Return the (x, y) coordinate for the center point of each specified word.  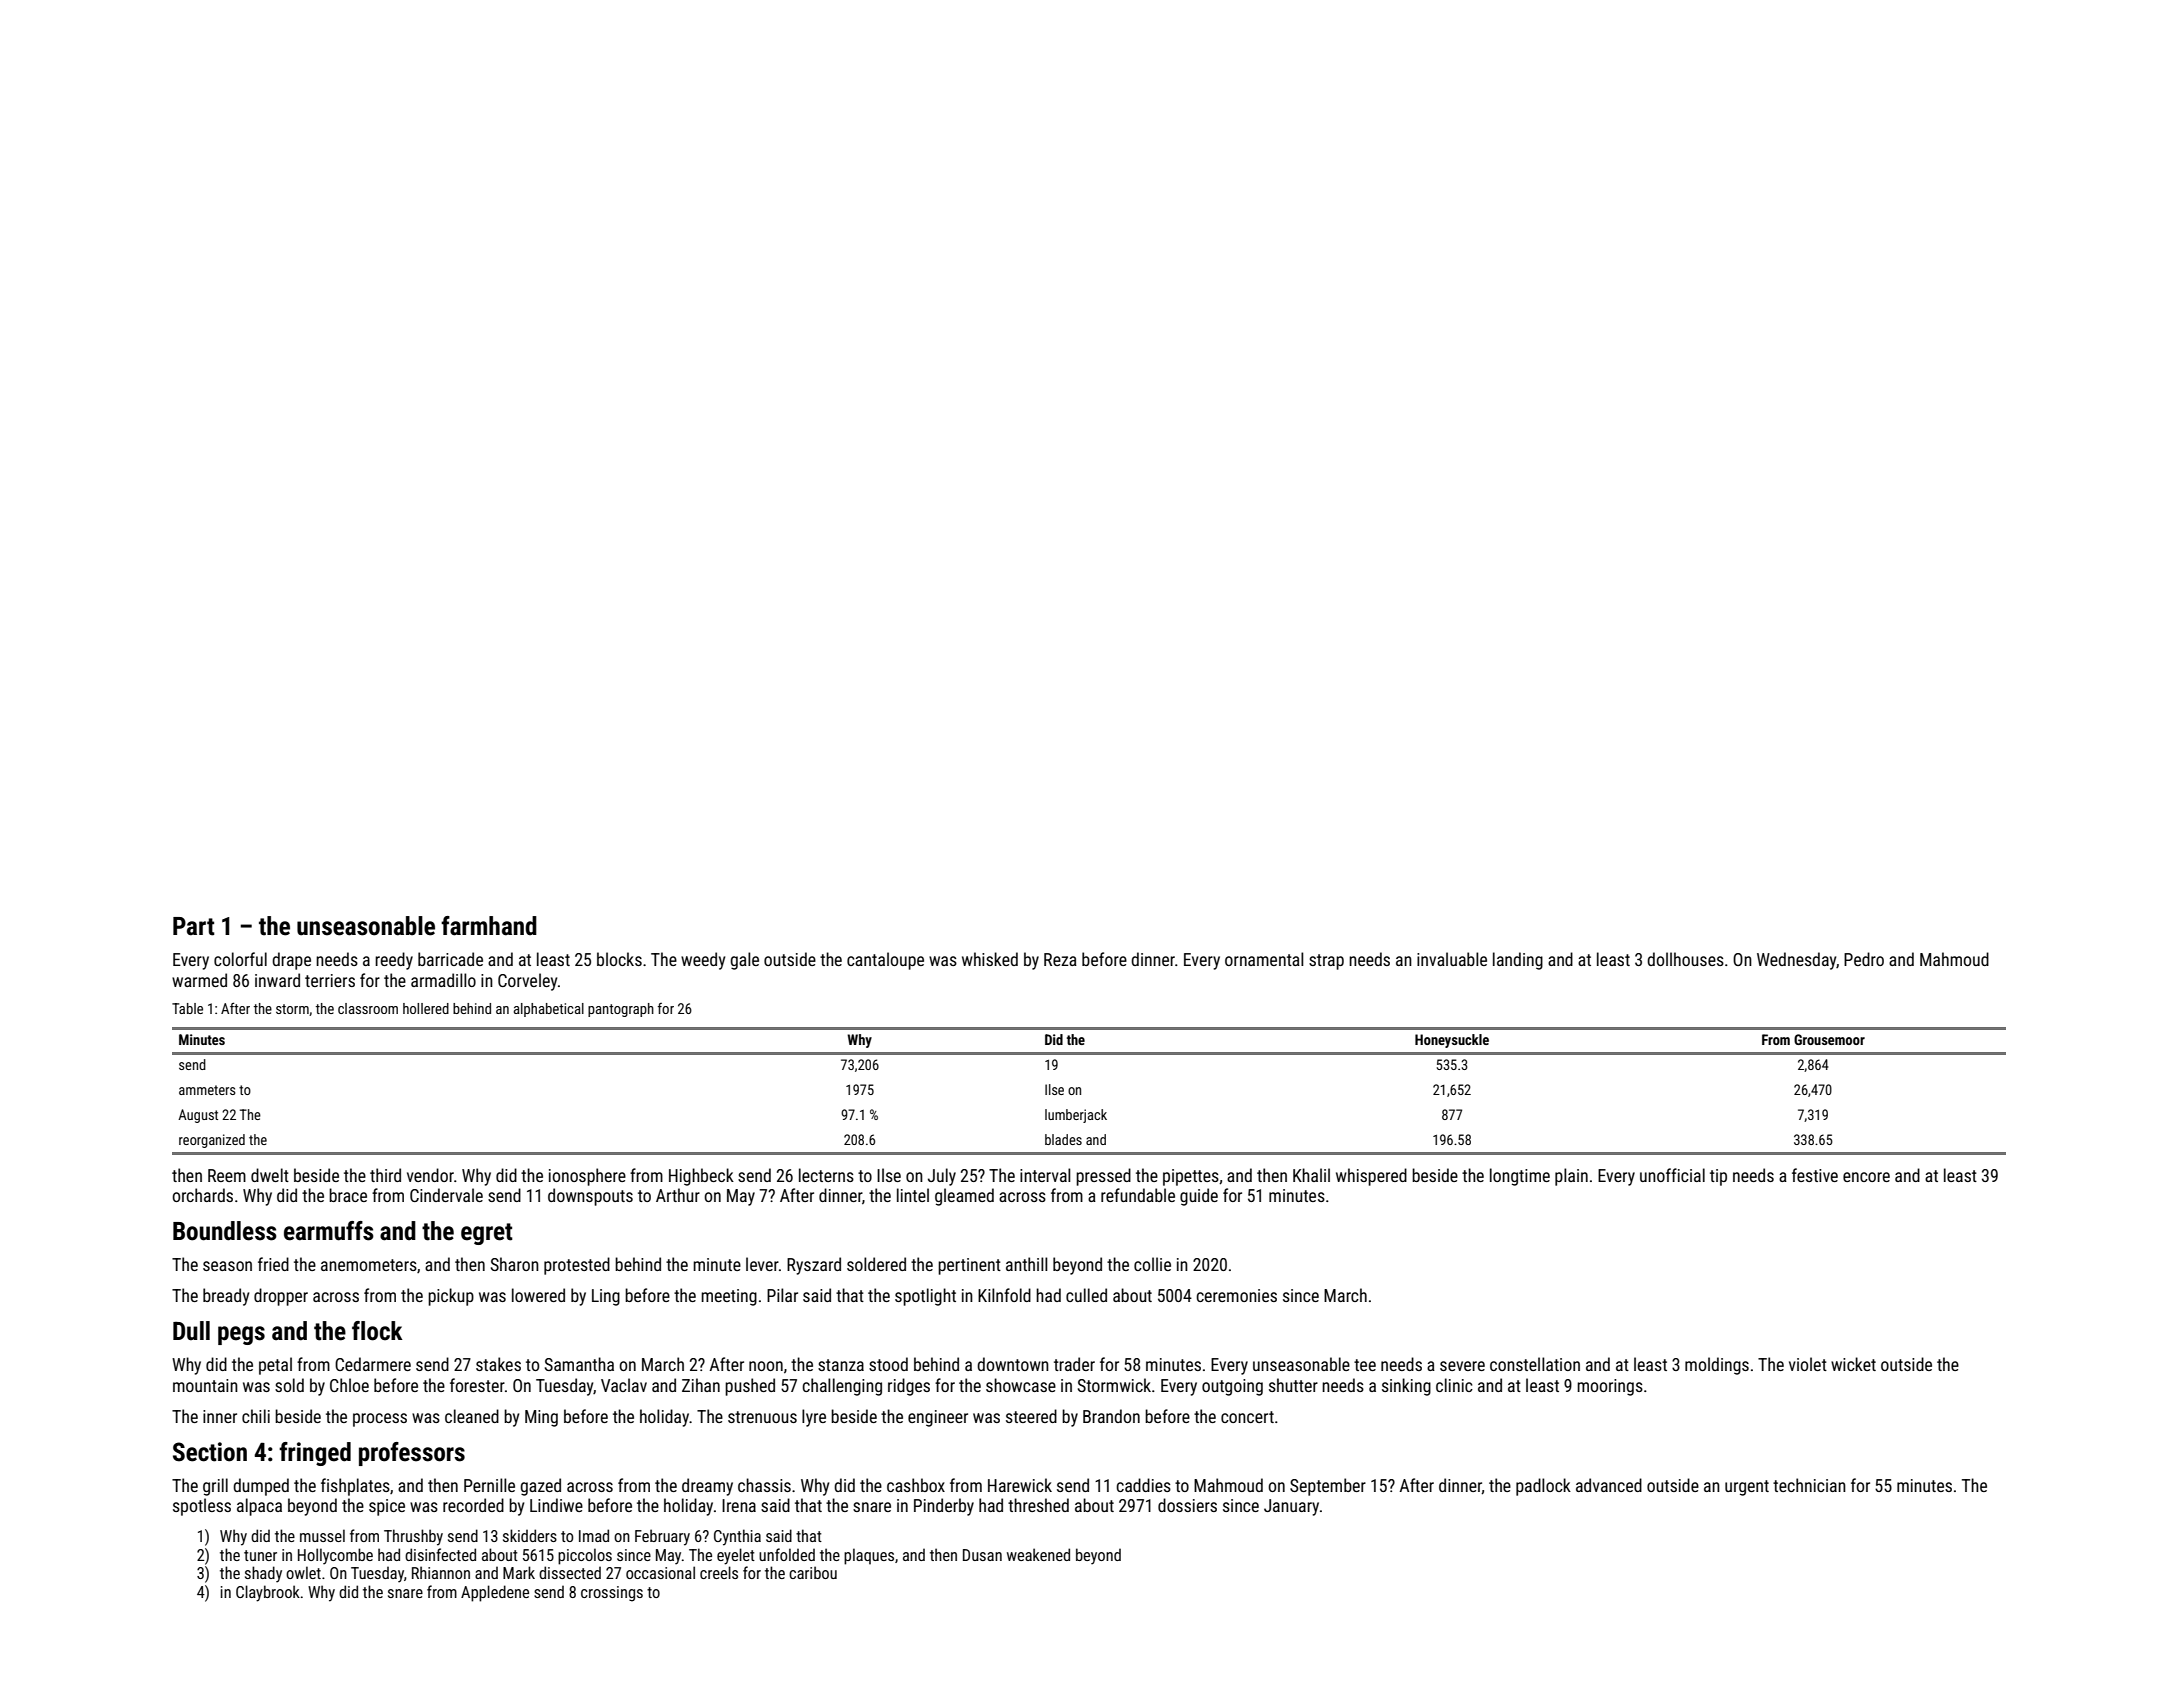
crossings (612, 1594)
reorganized (212, 1141)
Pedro (1864, 959)
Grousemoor (1829, 1039)
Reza (1060, 959)
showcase (1021, 1385)
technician (1809, 1485)
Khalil (1311, 1175)
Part (194, 926)
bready (226, 1297)
